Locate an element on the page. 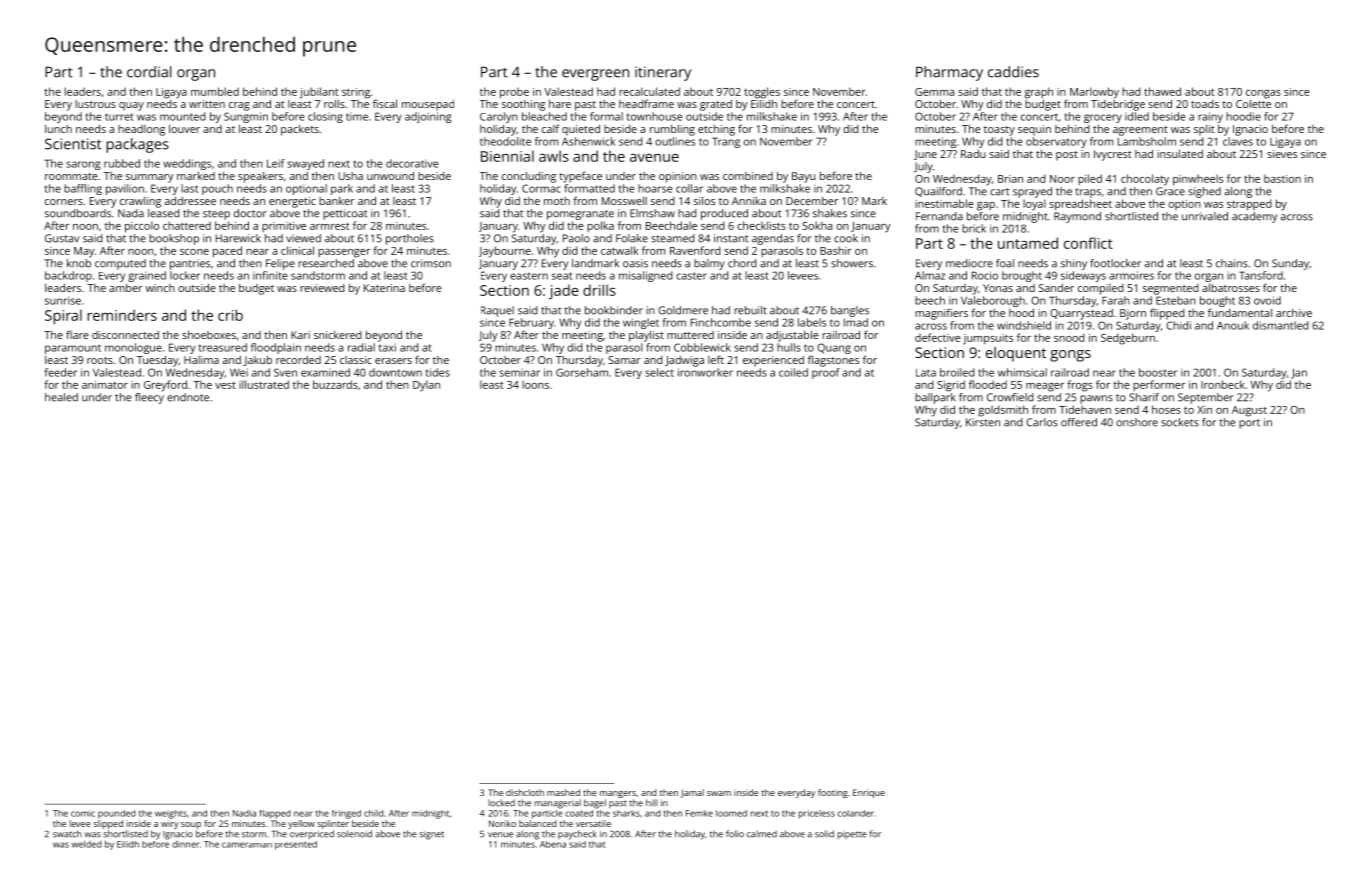 The height and width of the document is (887, 1372). left is located at coordinates (716, 359).
